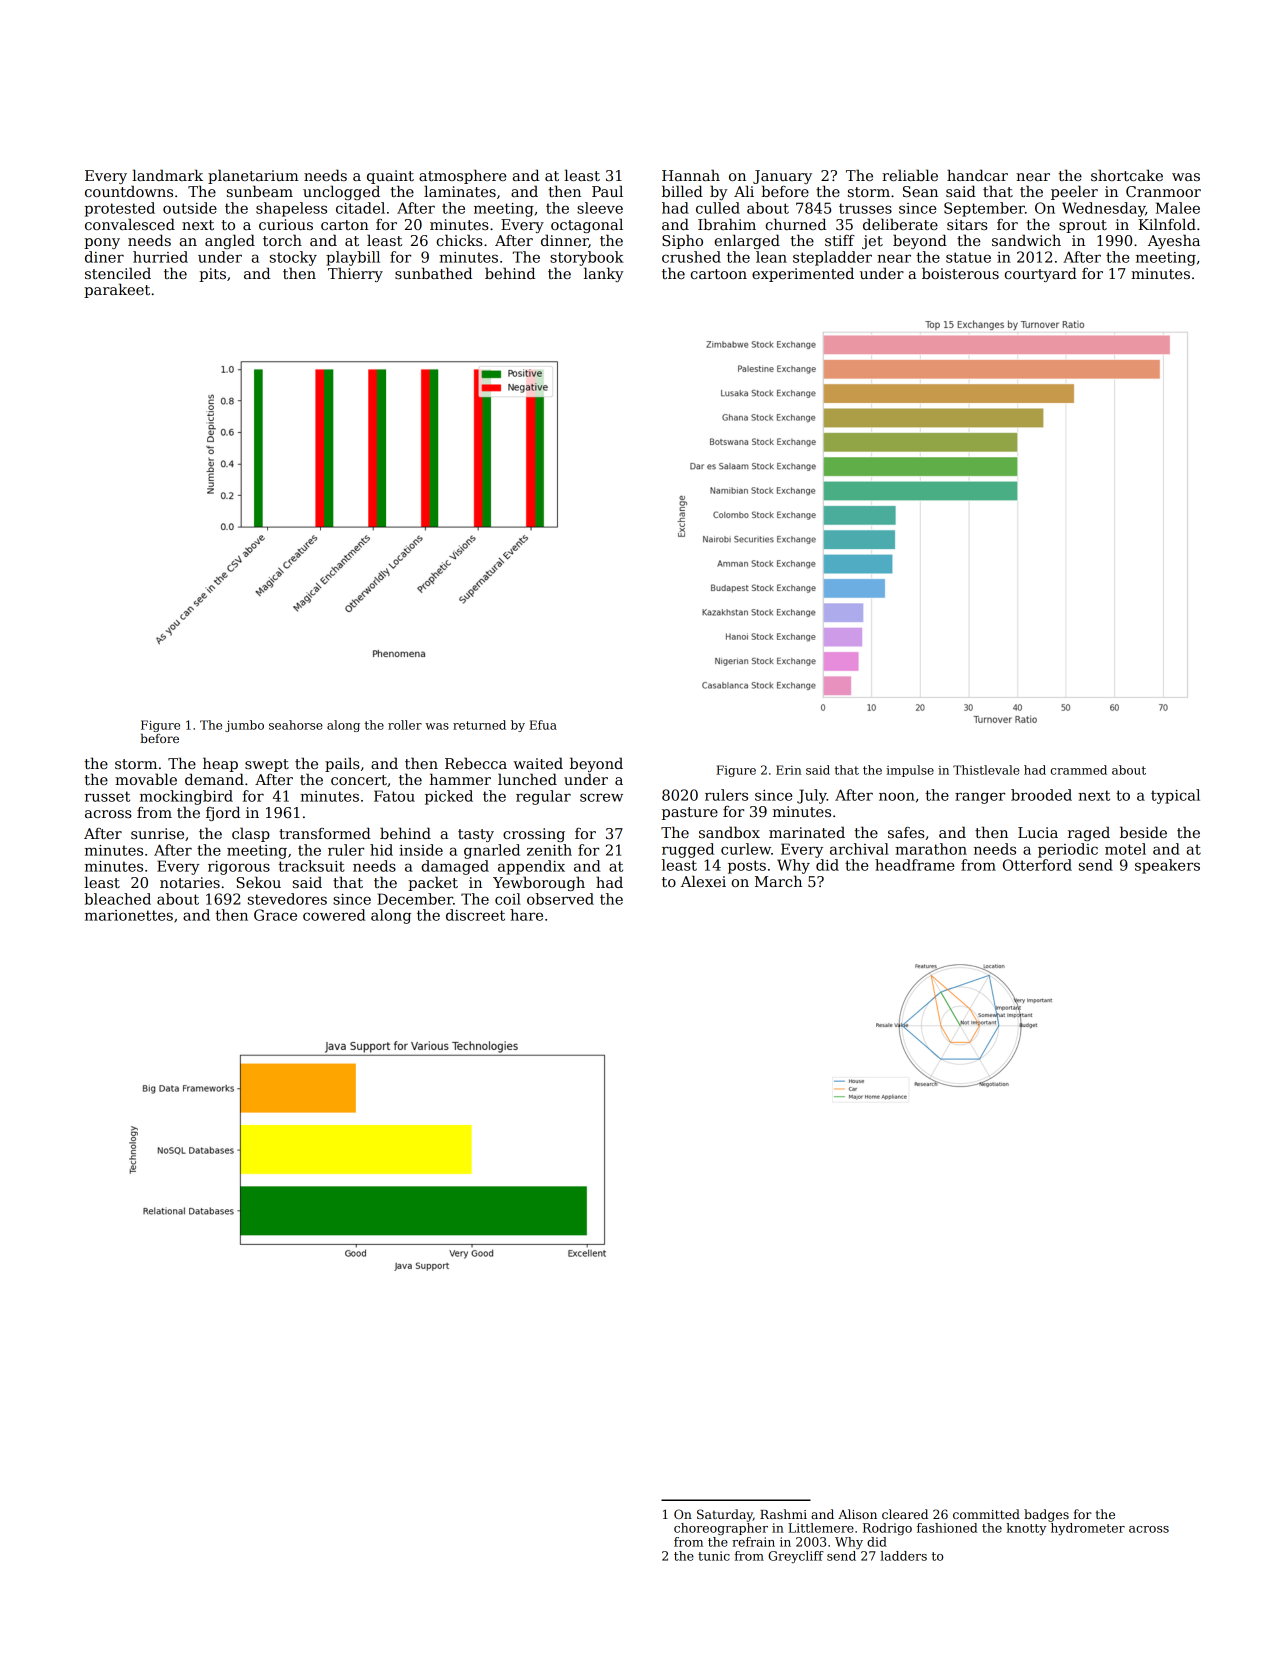  What do you see at coordinates (355, 274) in the image?
I see `Thierry` at bounding box center [355, 274].
